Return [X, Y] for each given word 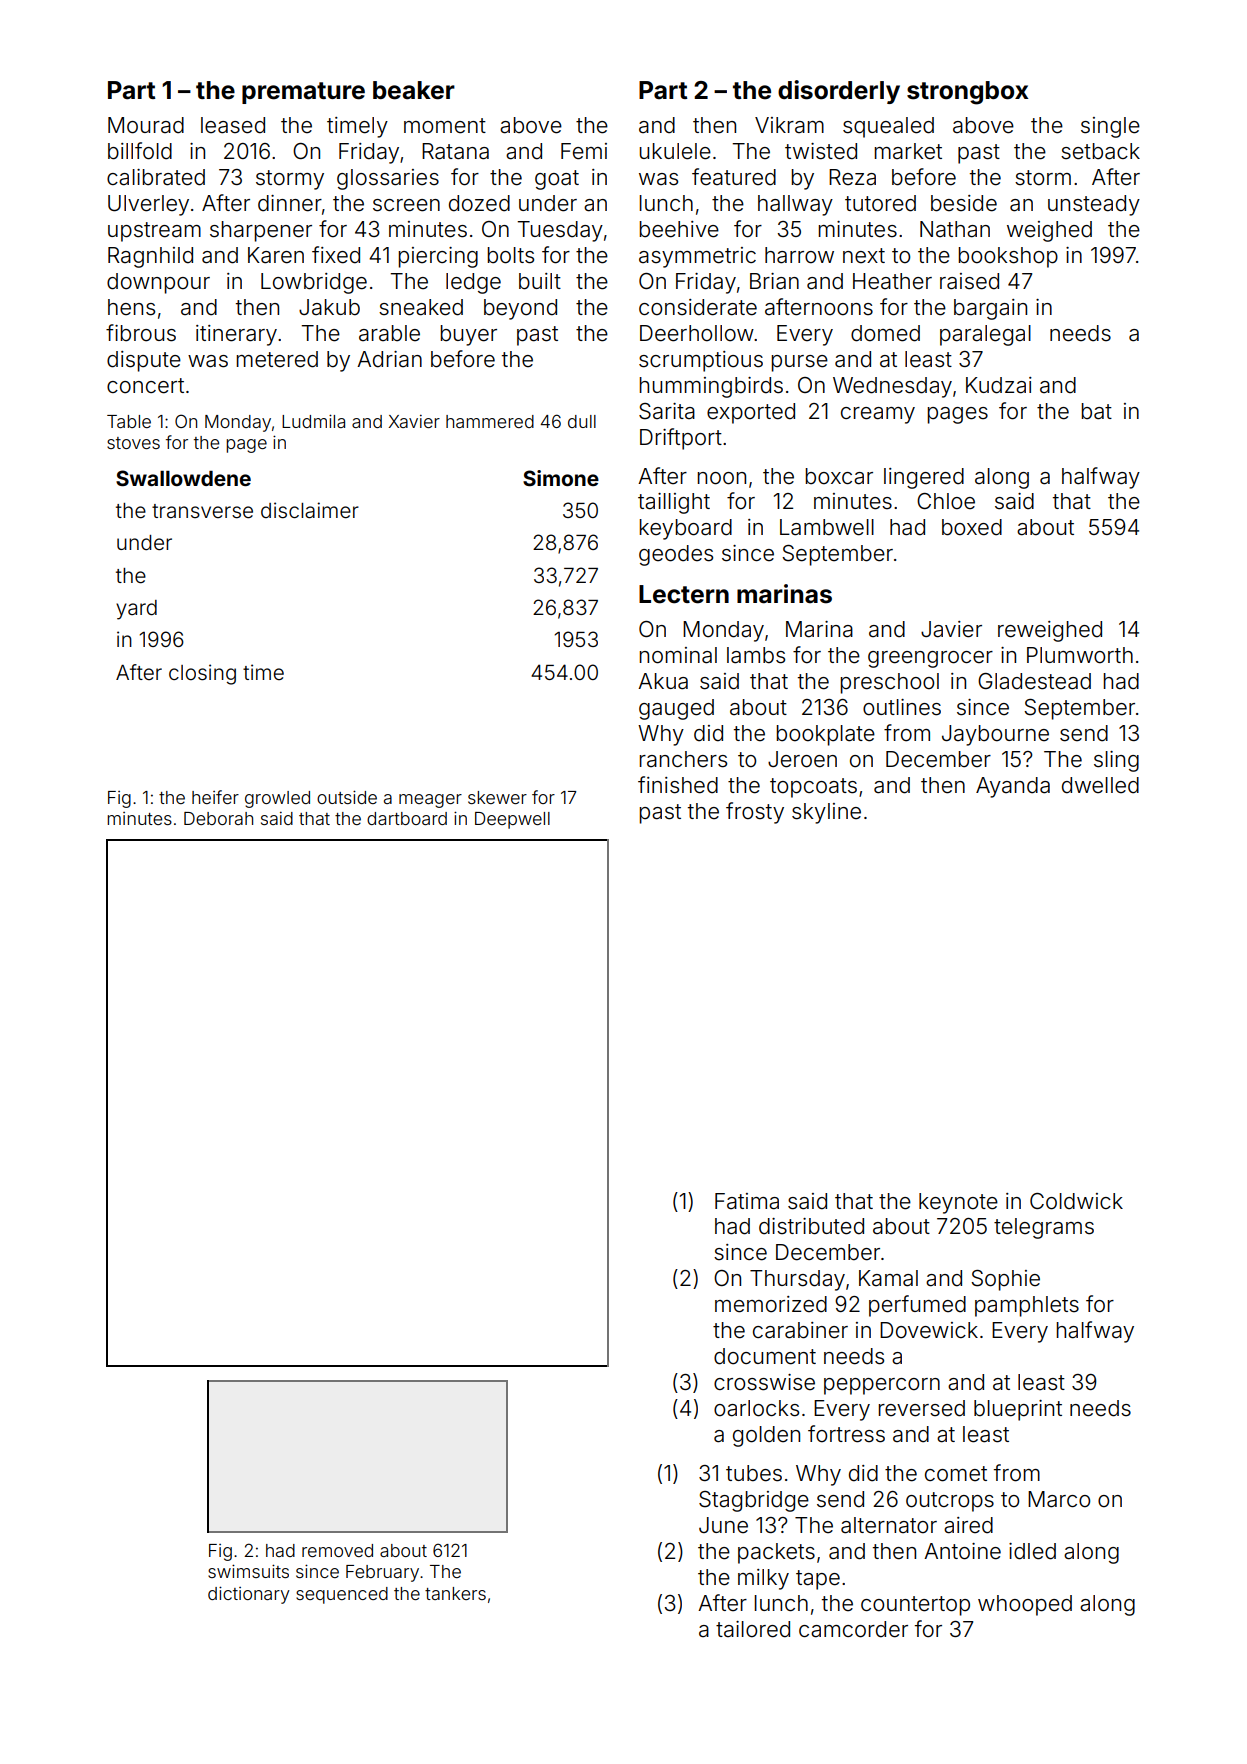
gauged [676, 709]
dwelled [1100, 785]
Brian [774, 281]
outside [347, 797]
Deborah [218, 818]
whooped [1025, 1605]
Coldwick [1076, 1201]
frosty [755, 813]
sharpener [261, 231]
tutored [880, 203]
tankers [455, 1593]
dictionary [249, 1595]
